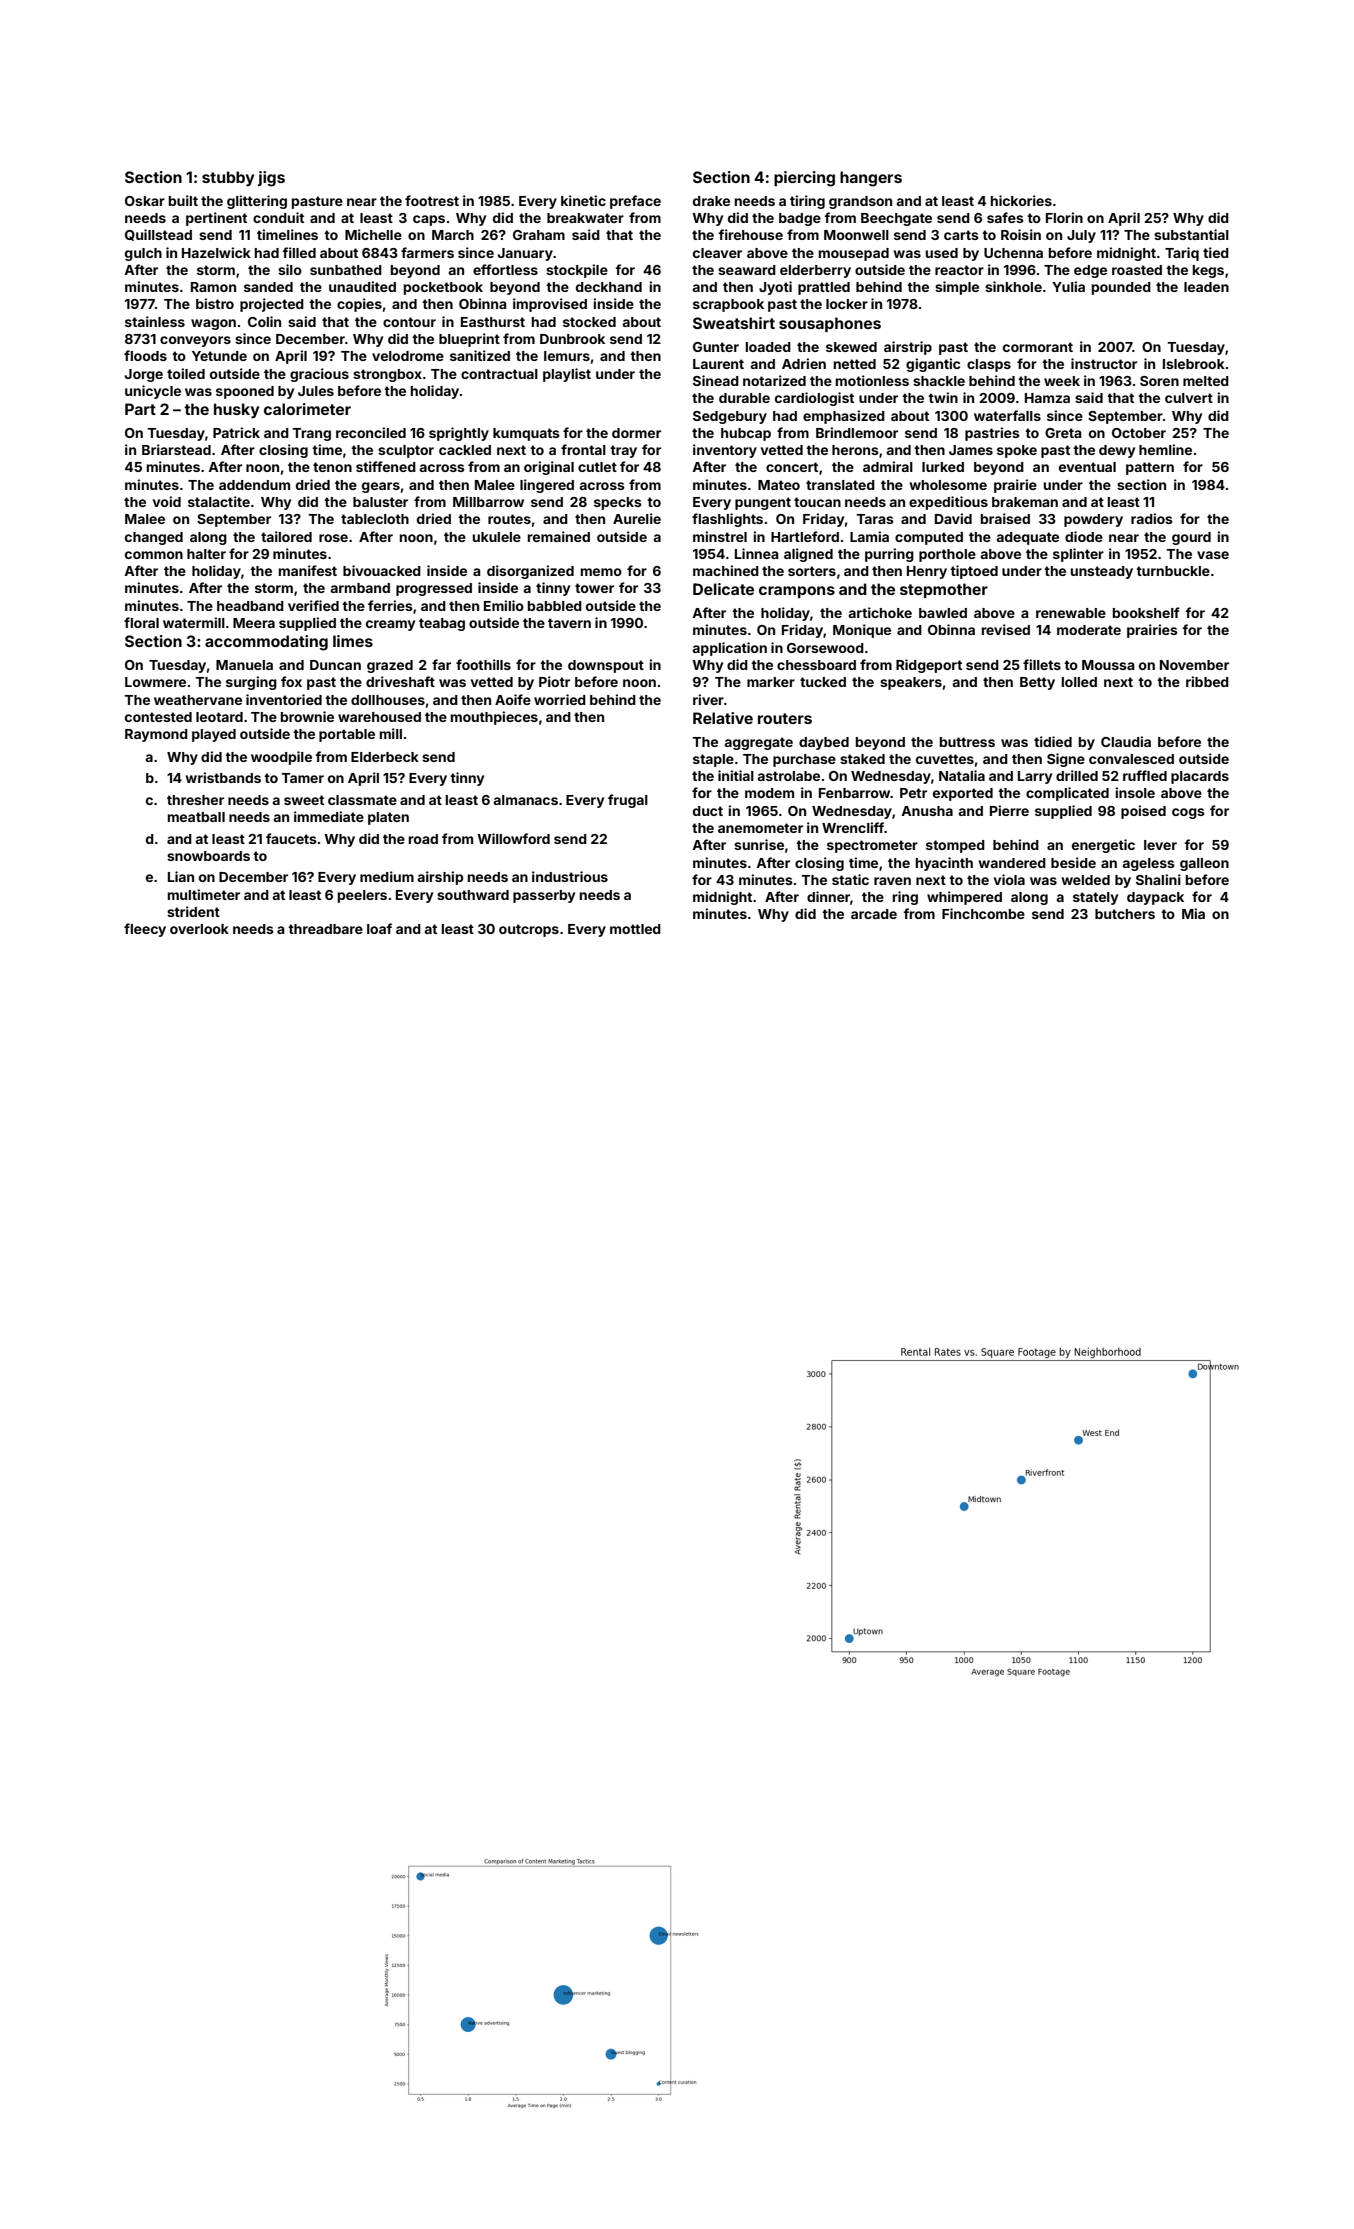 The image size is (1354, 2229). Describe the element at coordinates (494, 718) in the image. I see `mouthpieces` at that location.
